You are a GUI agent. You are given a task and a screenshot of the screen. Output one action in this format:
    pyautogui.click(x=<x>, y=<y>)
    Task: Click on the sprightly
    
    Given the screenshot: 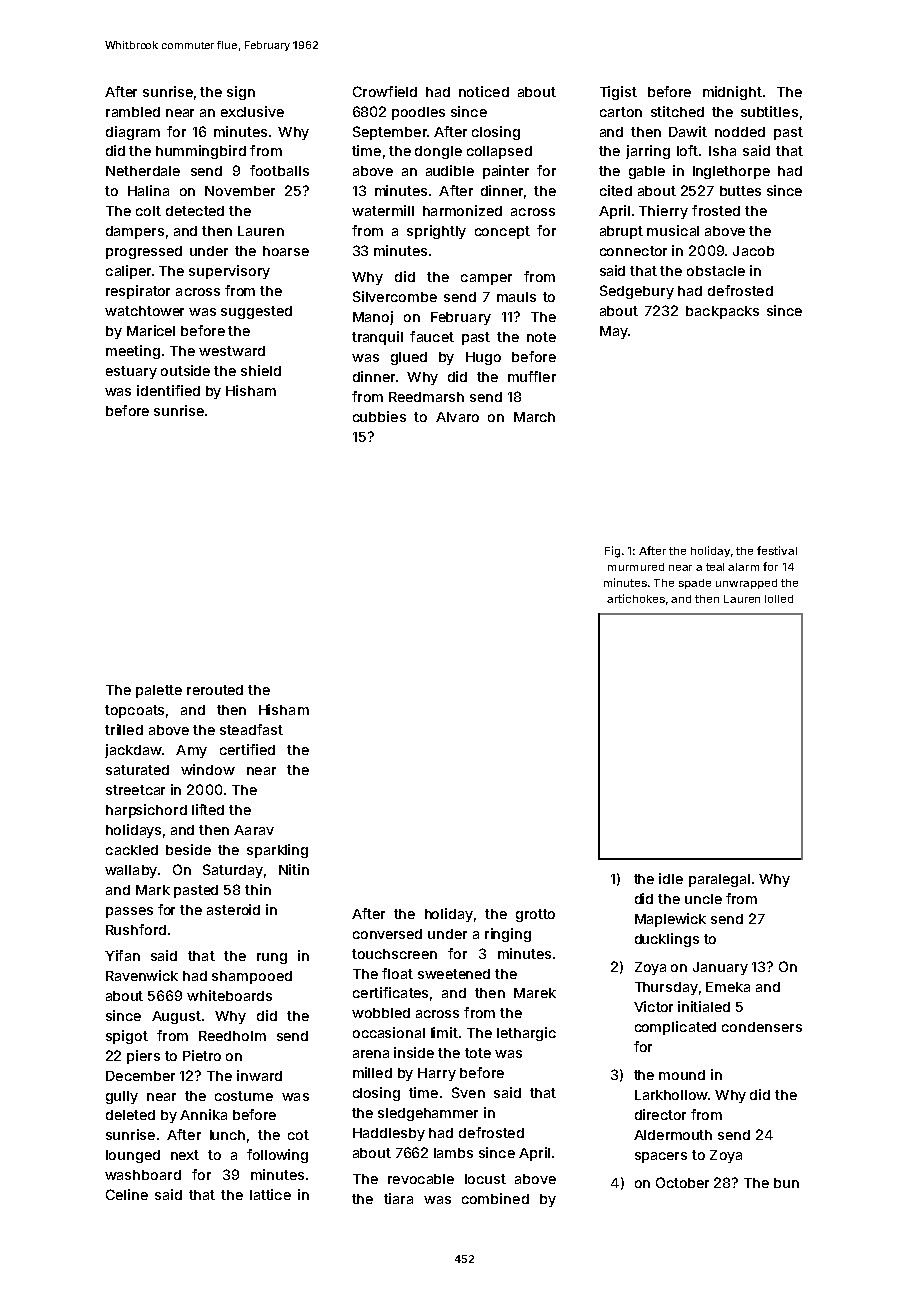 What is the action you would take?
    pyautogui.click(x=436, y=232)
